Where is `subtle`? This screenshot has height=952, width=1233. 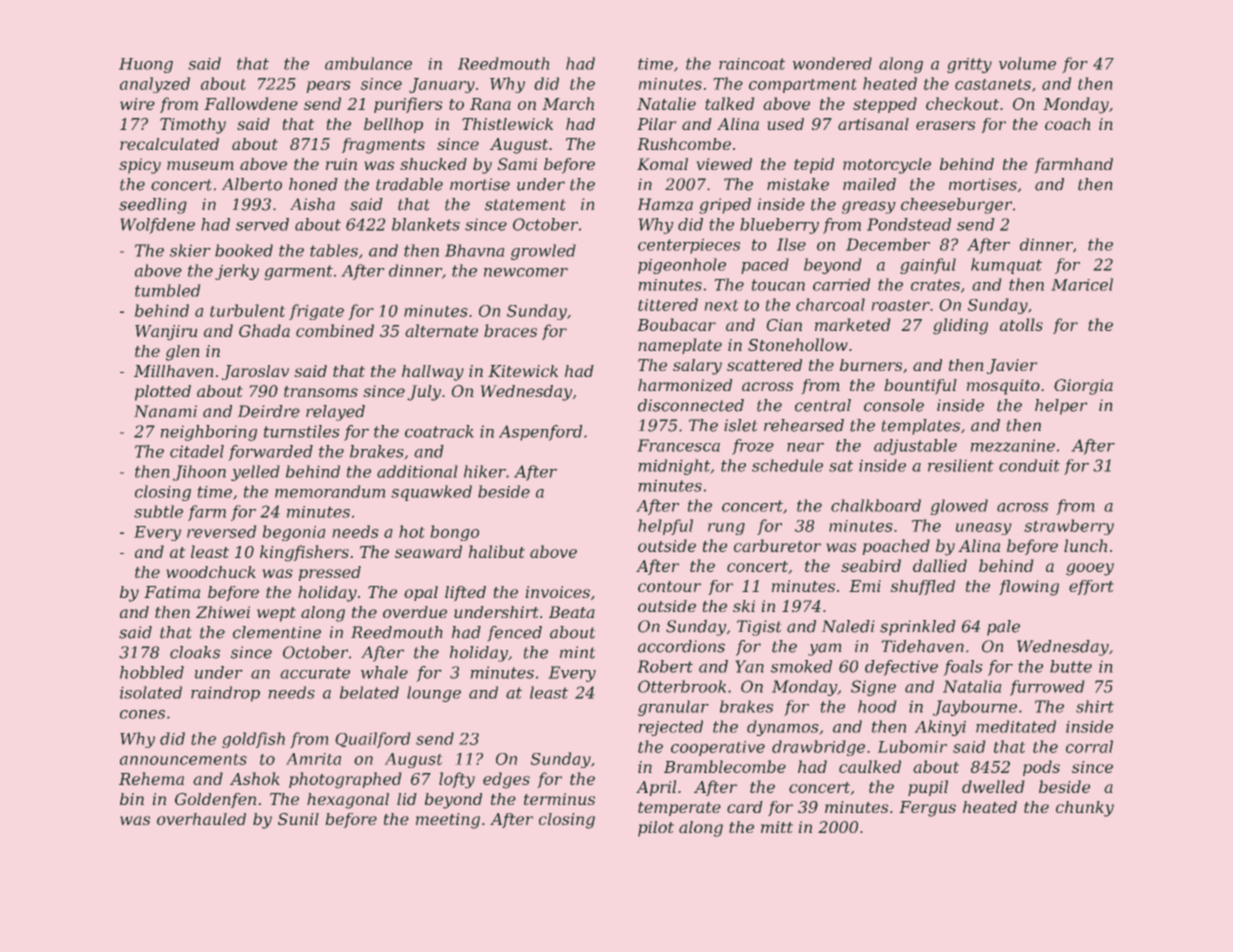 subtle is located at coordinates (158, 511).
